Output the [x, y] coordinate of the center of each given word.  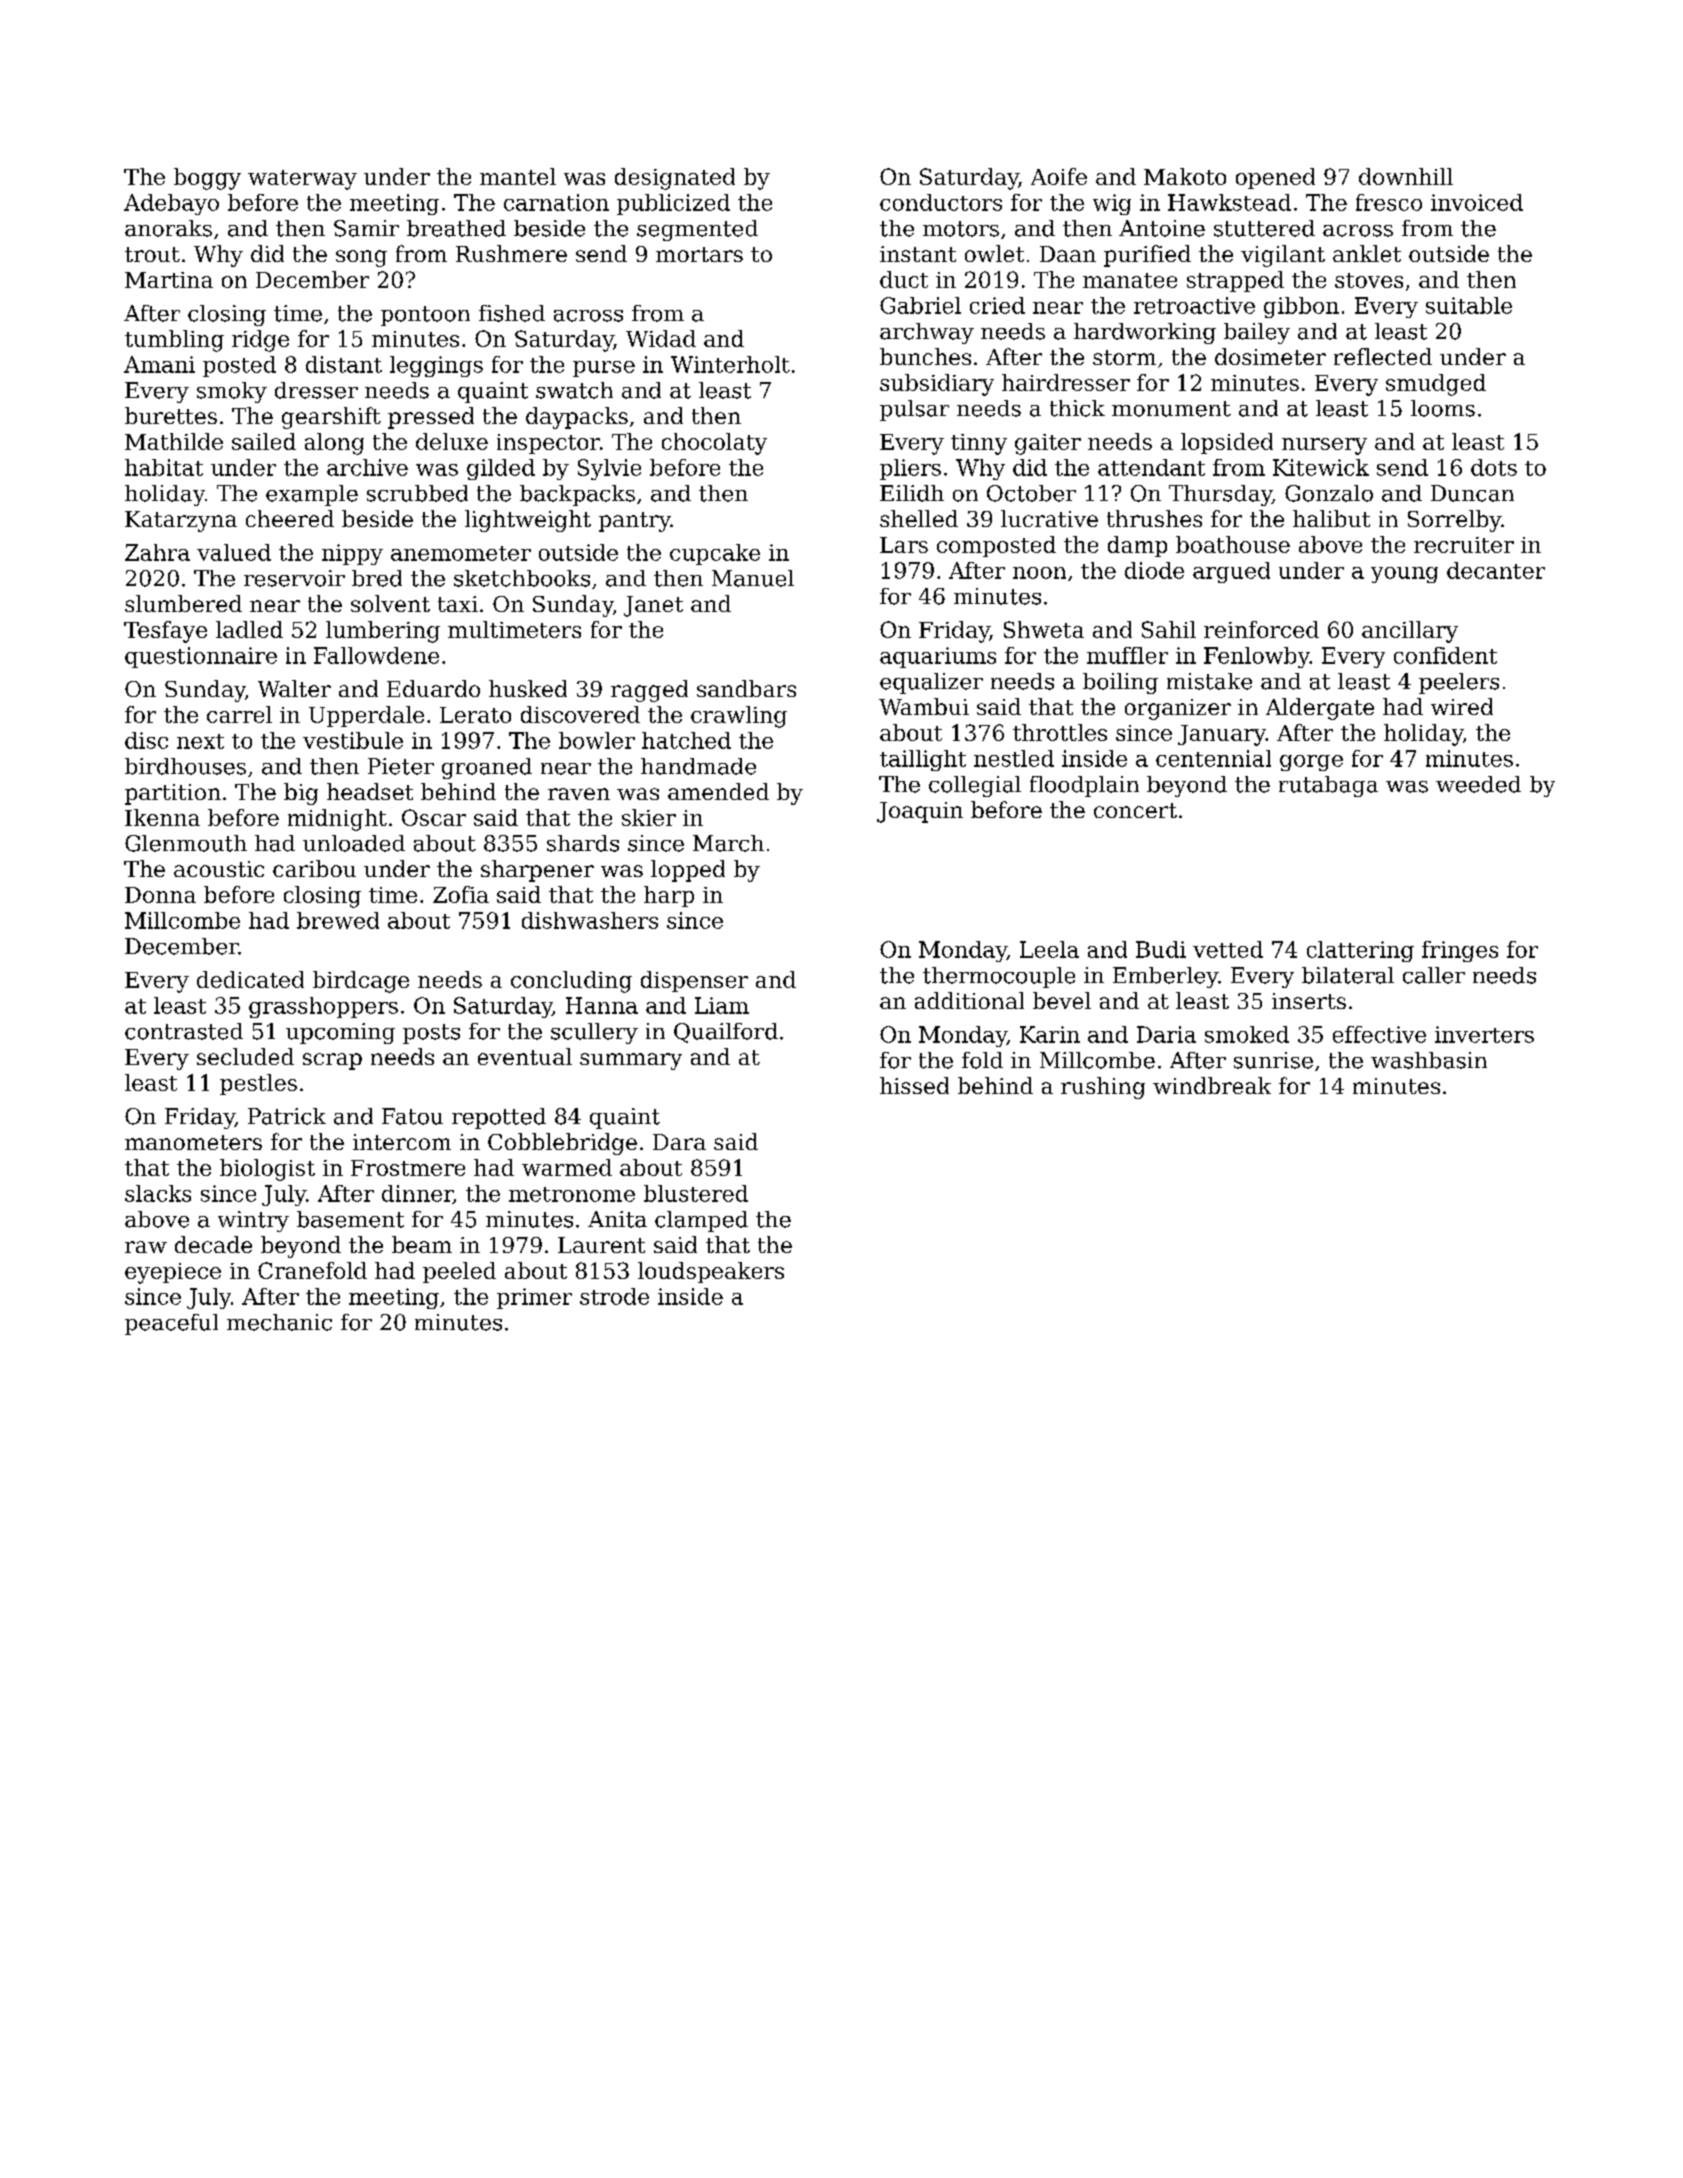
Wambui [924, 706]
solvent [390, 603]
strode [614, 1296]
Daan [1068, 254]
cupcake [715, 554]
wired [1462, 706]
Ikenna [162, 817]
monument [1171, 409]
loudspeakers [711, 1272]
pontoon [425, 316]
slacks [158, 1193]
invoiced [1477, 202]
